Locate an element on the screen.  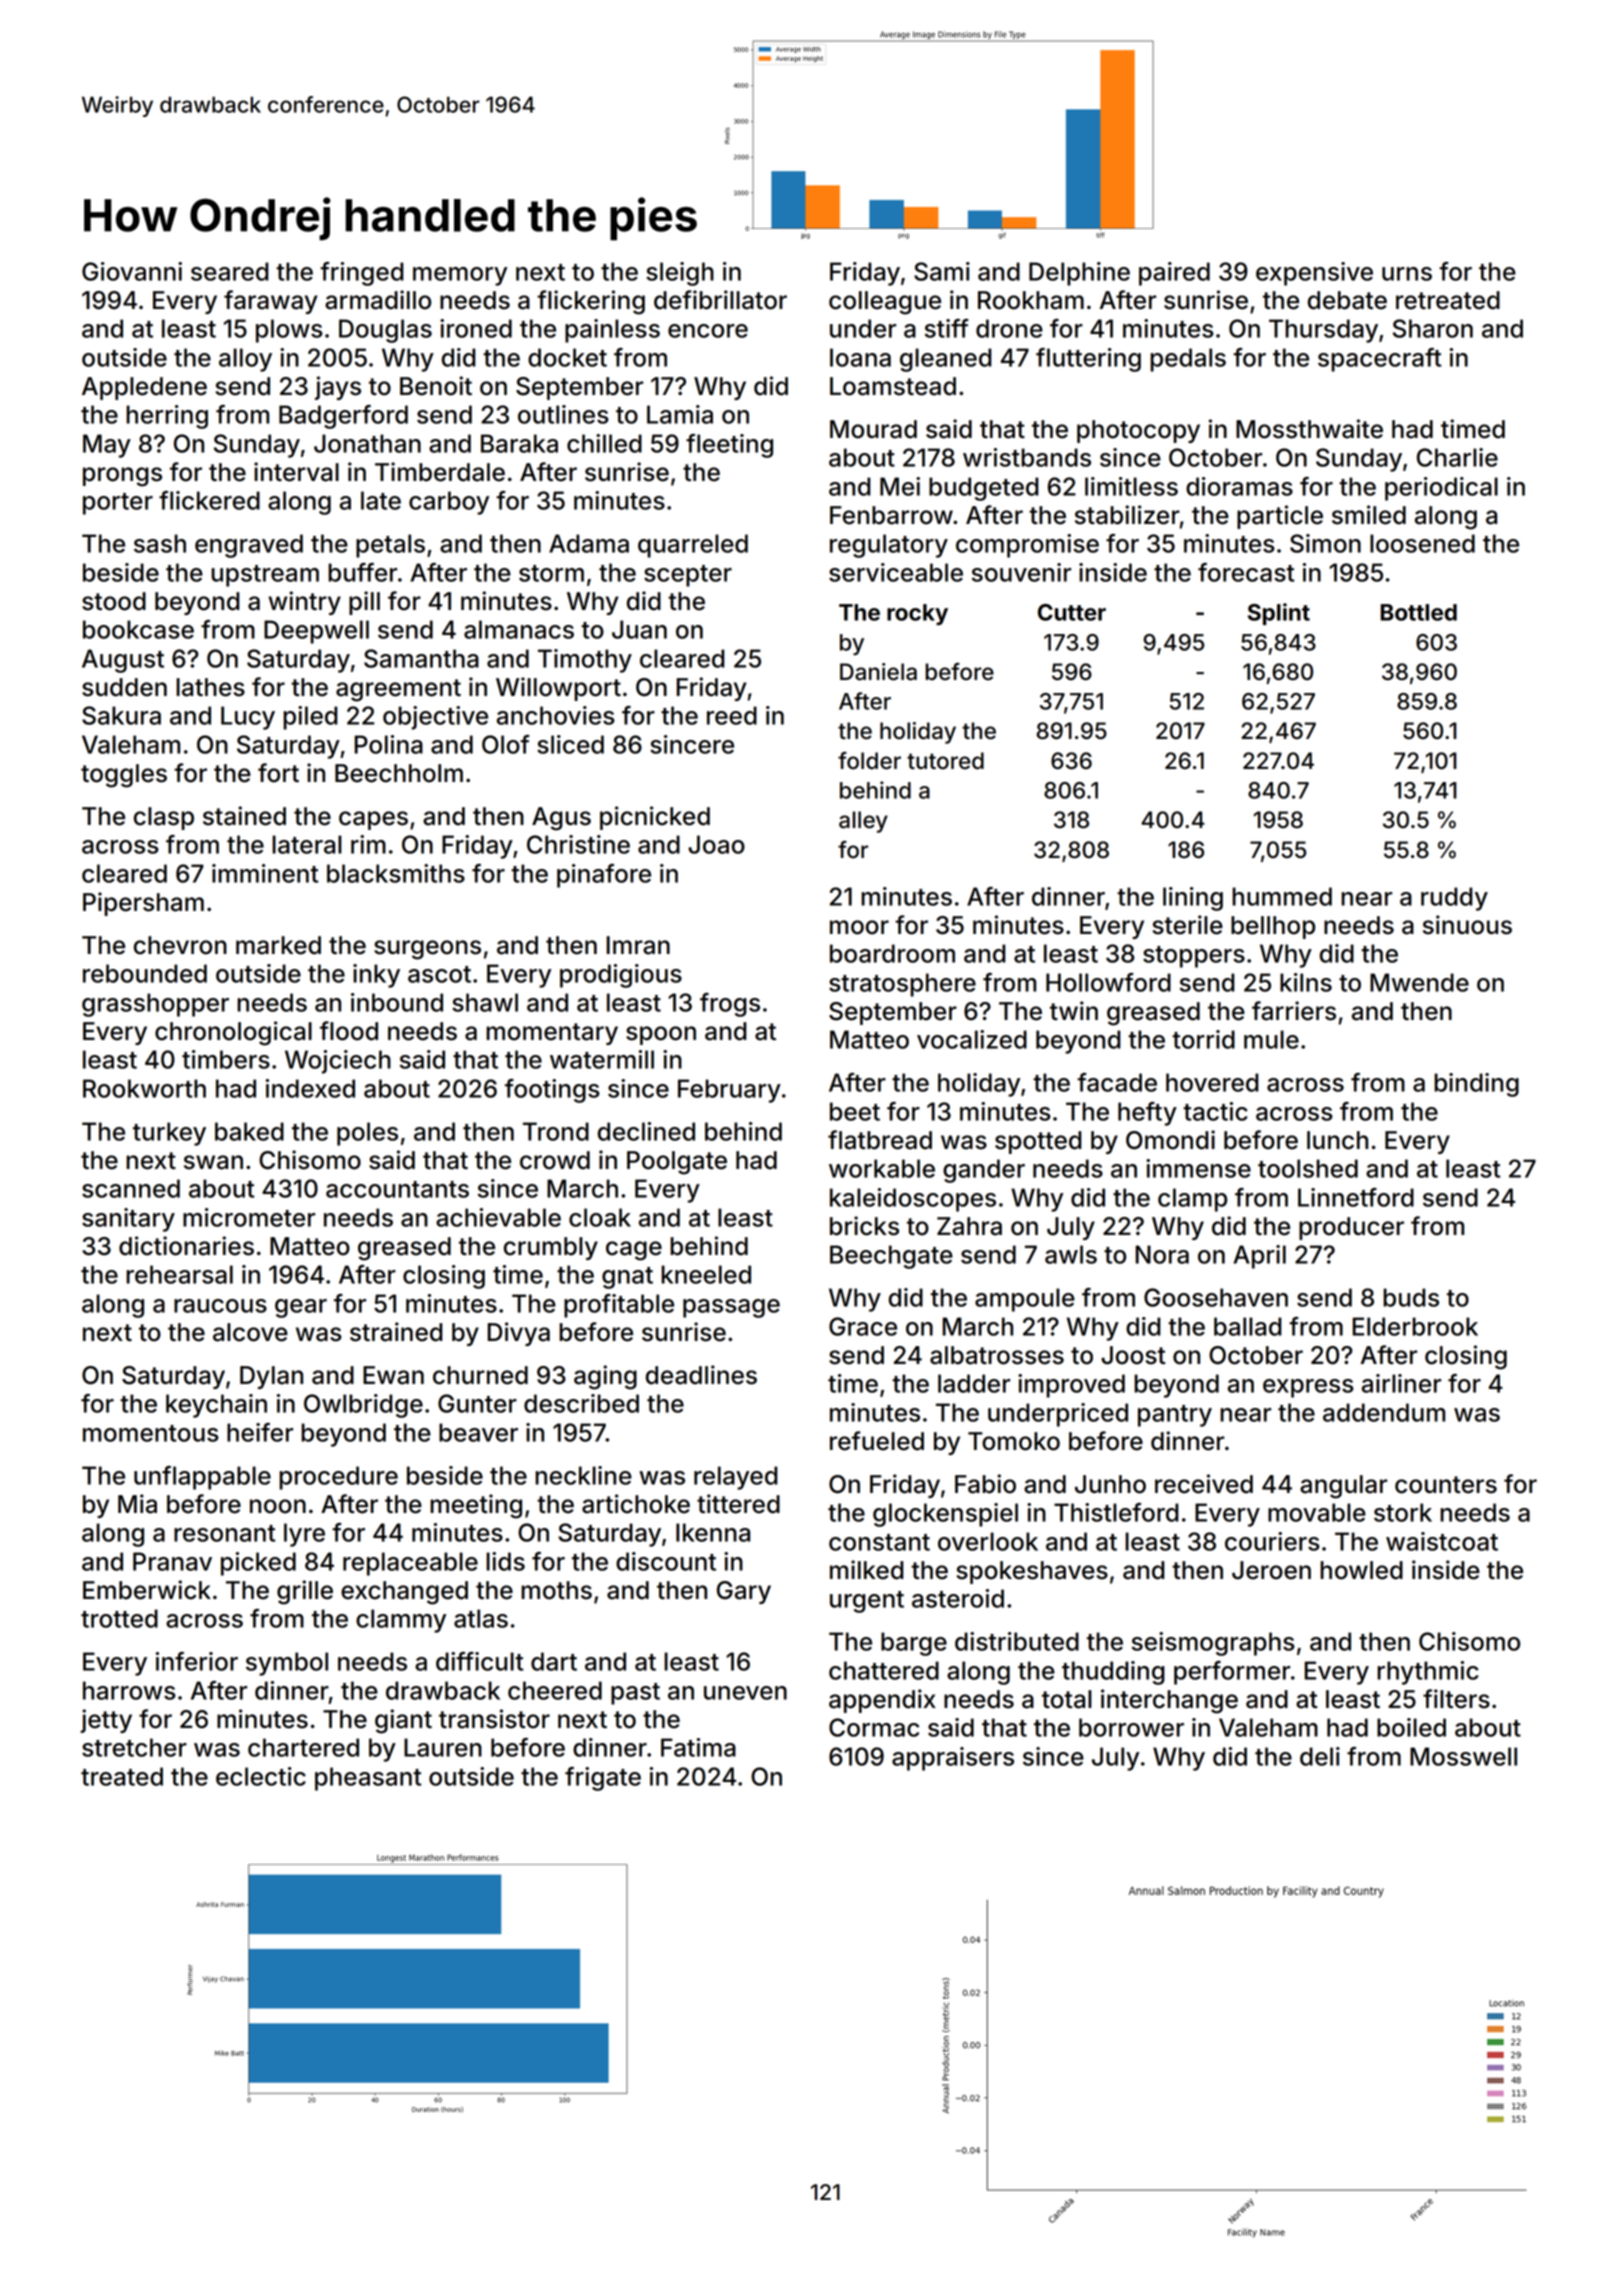
forecast is located at coordinates (1246, 572).
